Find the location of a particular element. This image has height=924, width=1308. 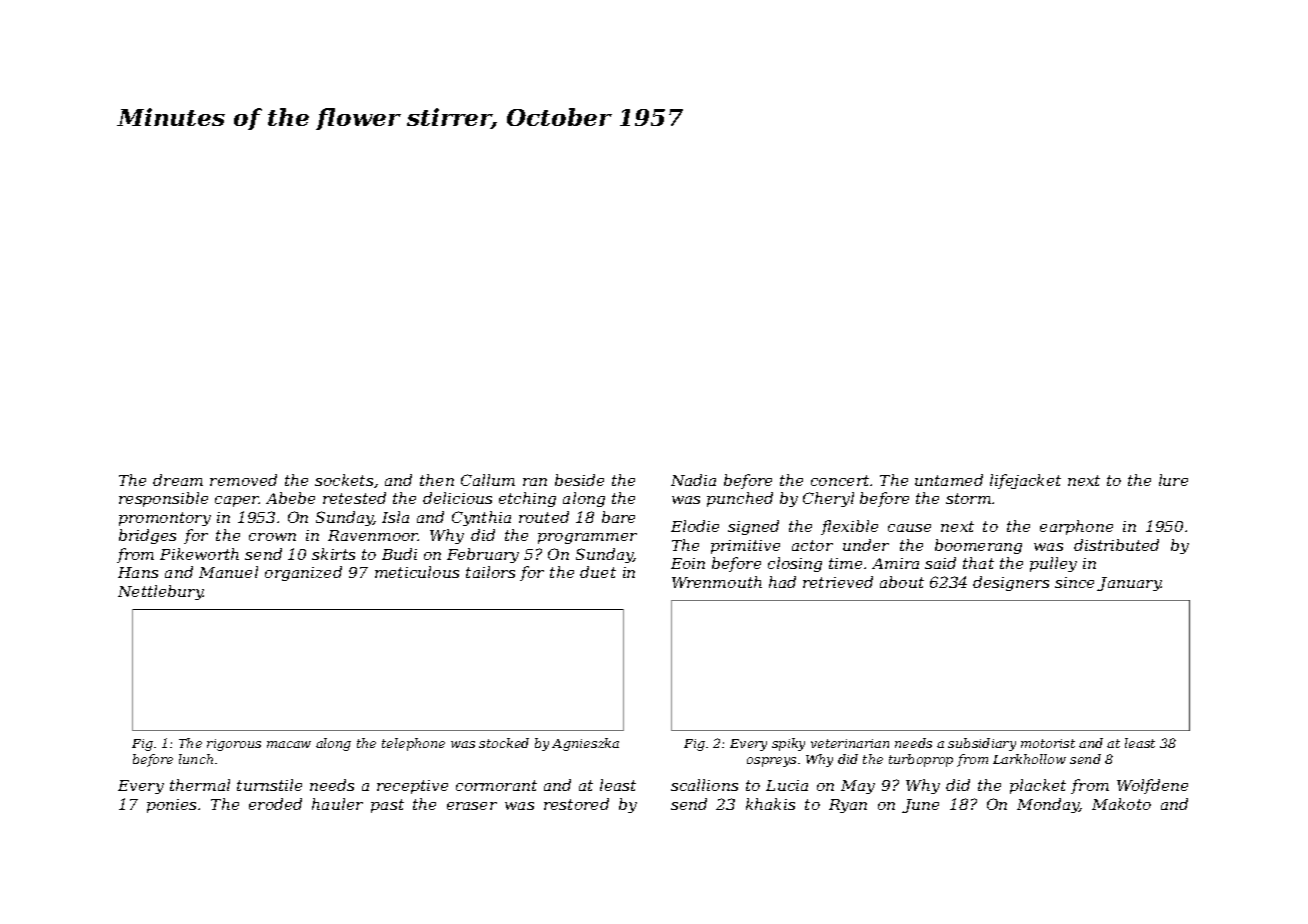

Agnieszka is located at coordinates (585, 744).
